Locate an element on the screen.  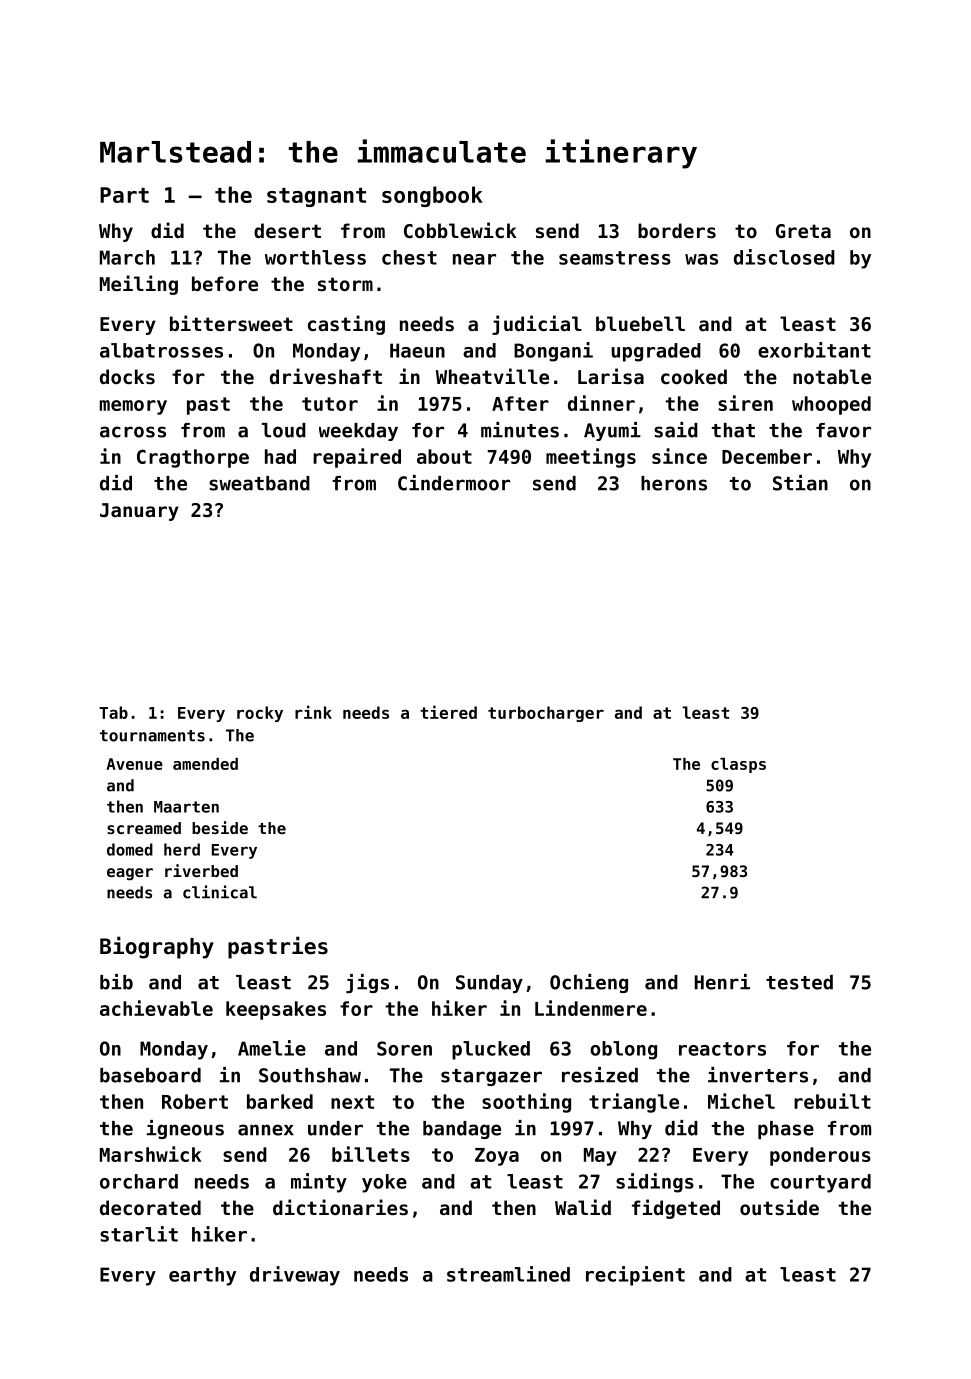
songbook is located at coordinates (432, 196).
